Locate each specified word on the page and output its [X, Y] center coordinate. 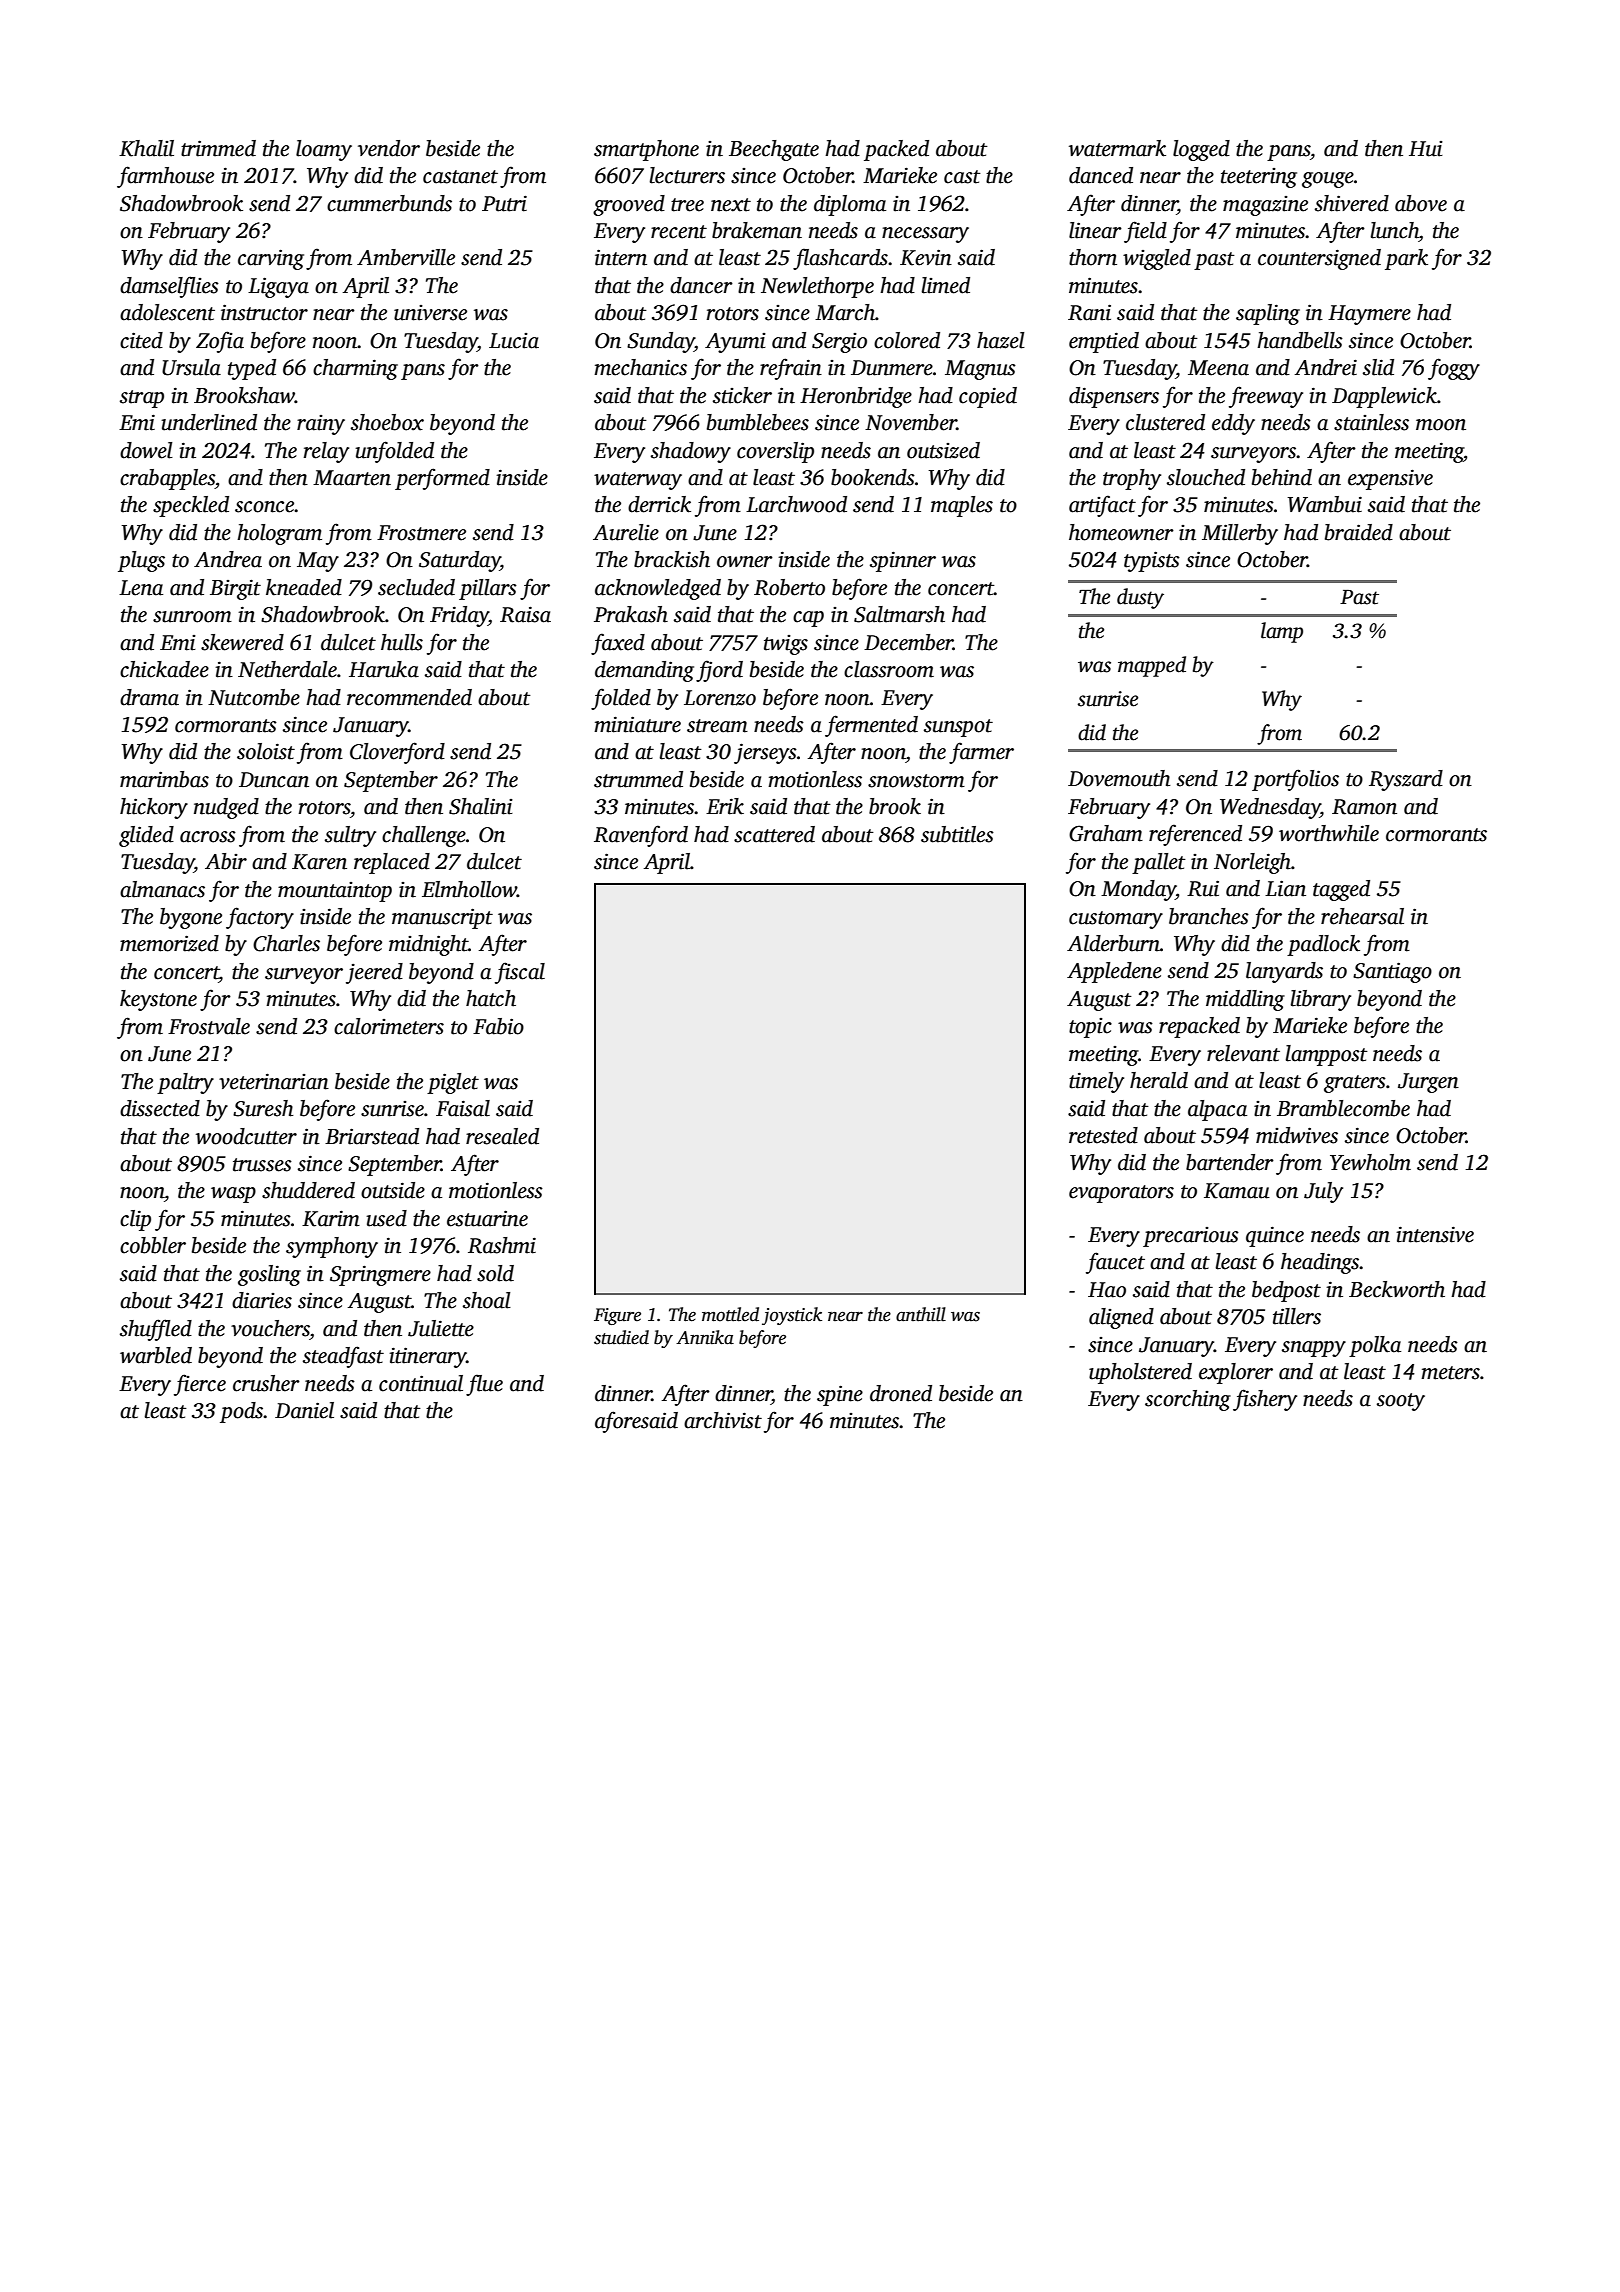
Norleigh [1252, 863]
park [1406, 259]
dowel [146, 450]
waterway [638, 481]
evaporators [1121, 1194]
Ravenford [641, 836]
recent [679, 232]
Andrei [1326, 367]
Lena [141, 588]
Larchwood [796, 504]
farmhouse [165, 177]
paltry [185, 1083]
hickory [154, 808]
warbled [156, 1355]
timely [1096, 1082]
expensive [1390, 479]
